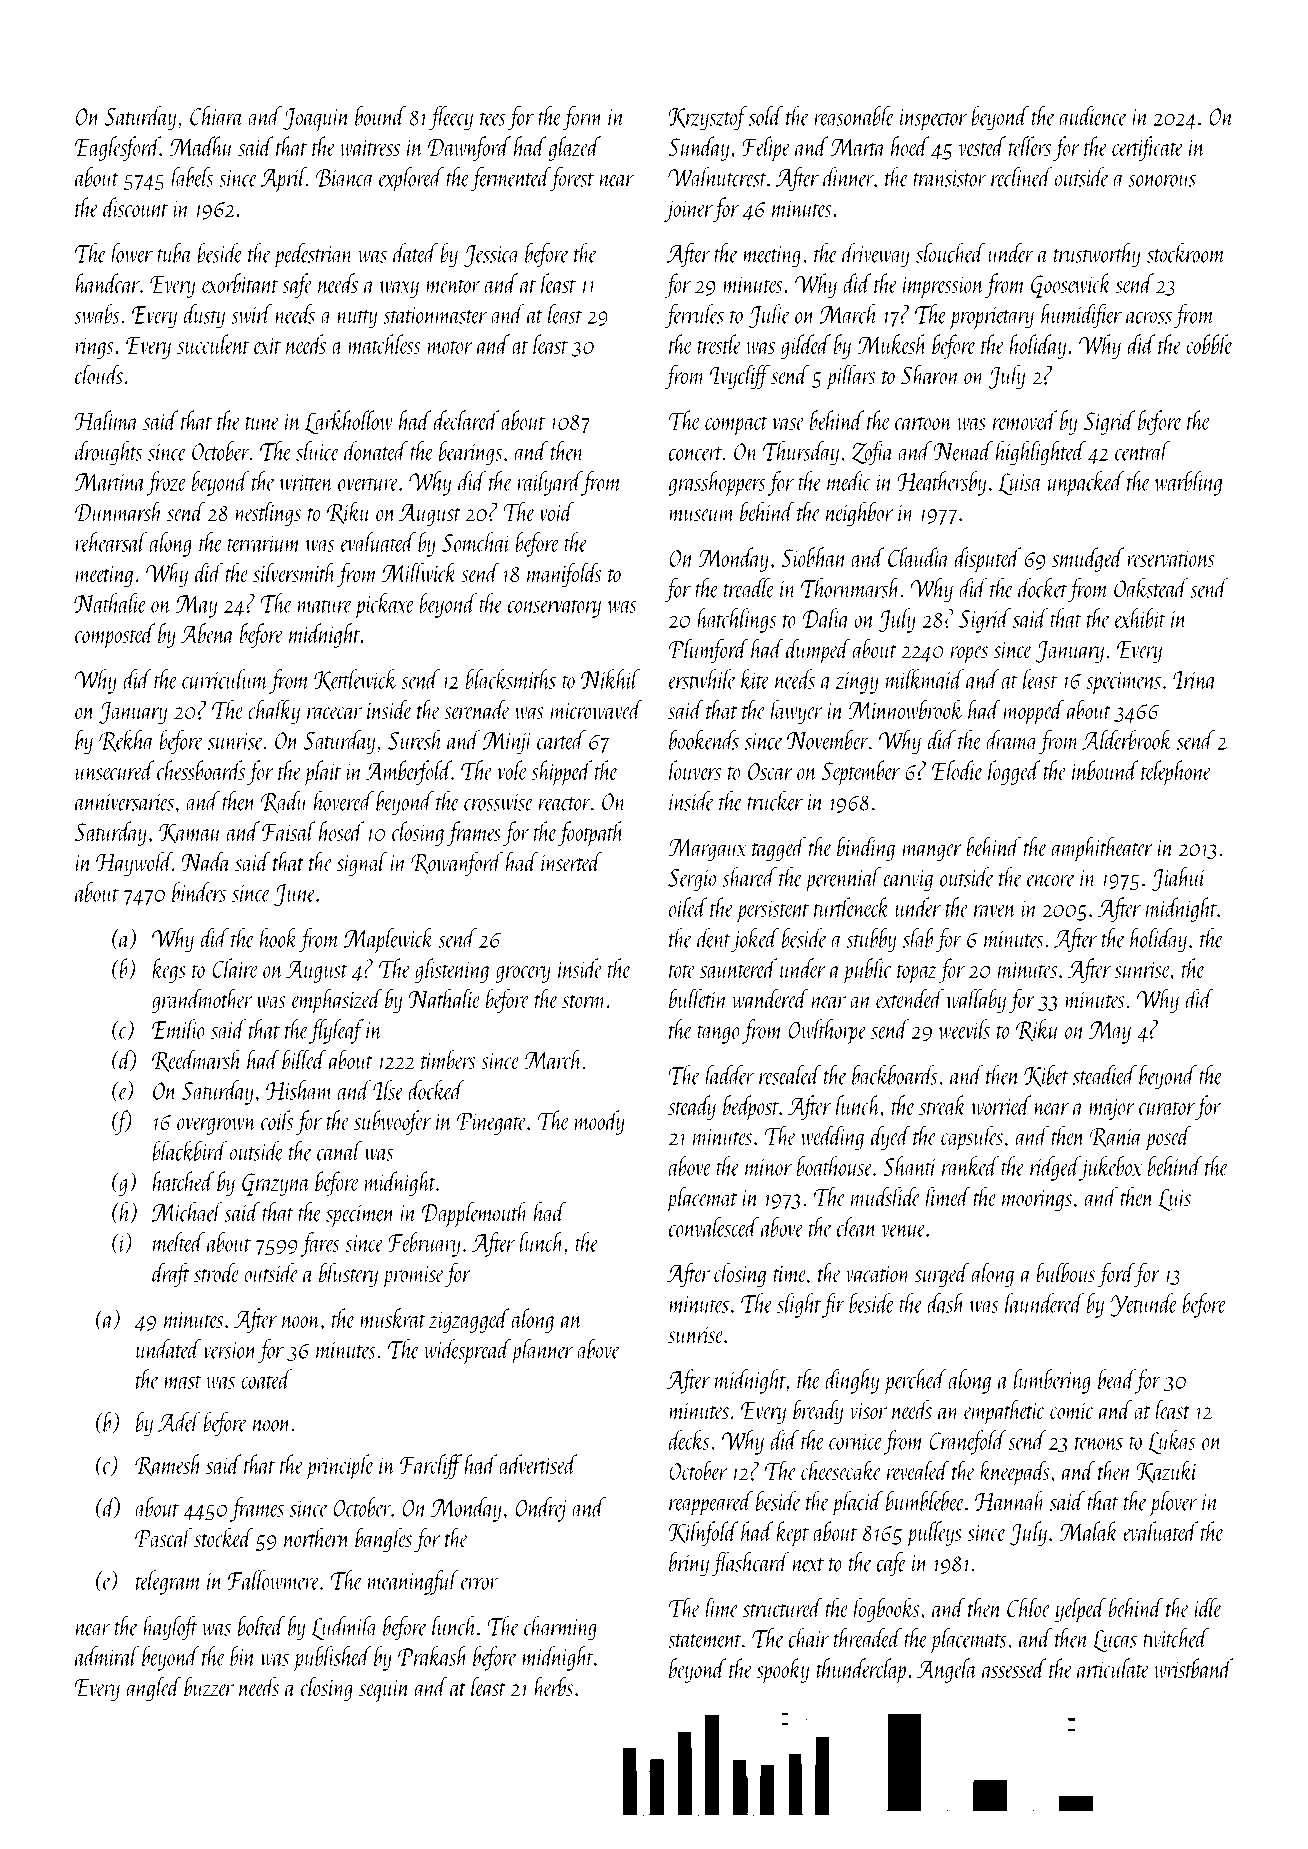 The height and width of the document is (1849, 1308). Describe the element at coordinates (217, 116) in the document. I see `Chiara` at that location.
